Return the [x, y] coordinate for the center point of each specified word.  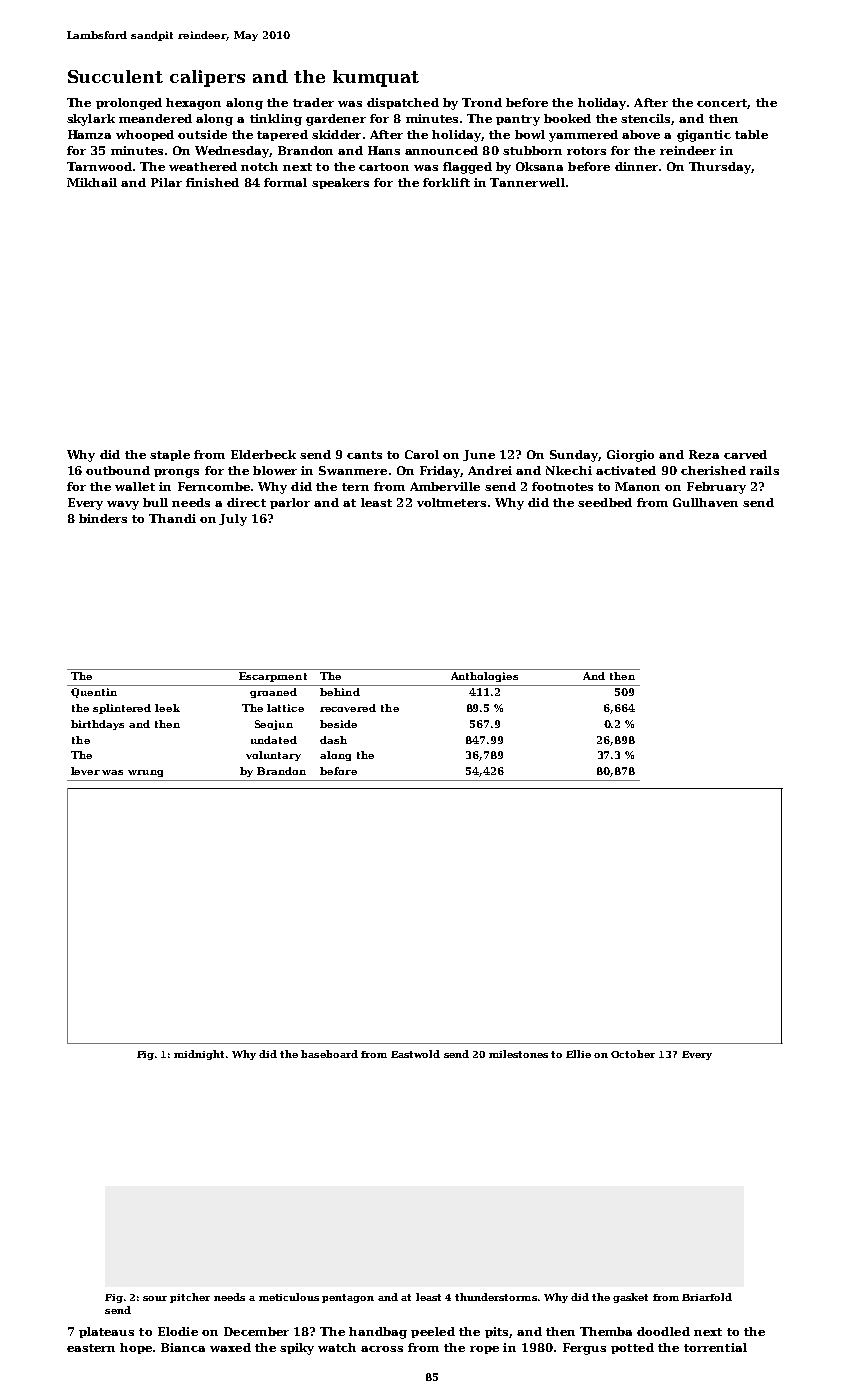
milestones [518, 1054]
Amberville [445, 486]
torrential [715, 1347]
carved [745, 454]
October [633, 1054]
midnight [199, 1055]
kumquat [376, 78]
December [256, 1331]
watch [337, 1347]
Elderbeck [263, 454]
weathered [203, 166]
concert [722, 103]
